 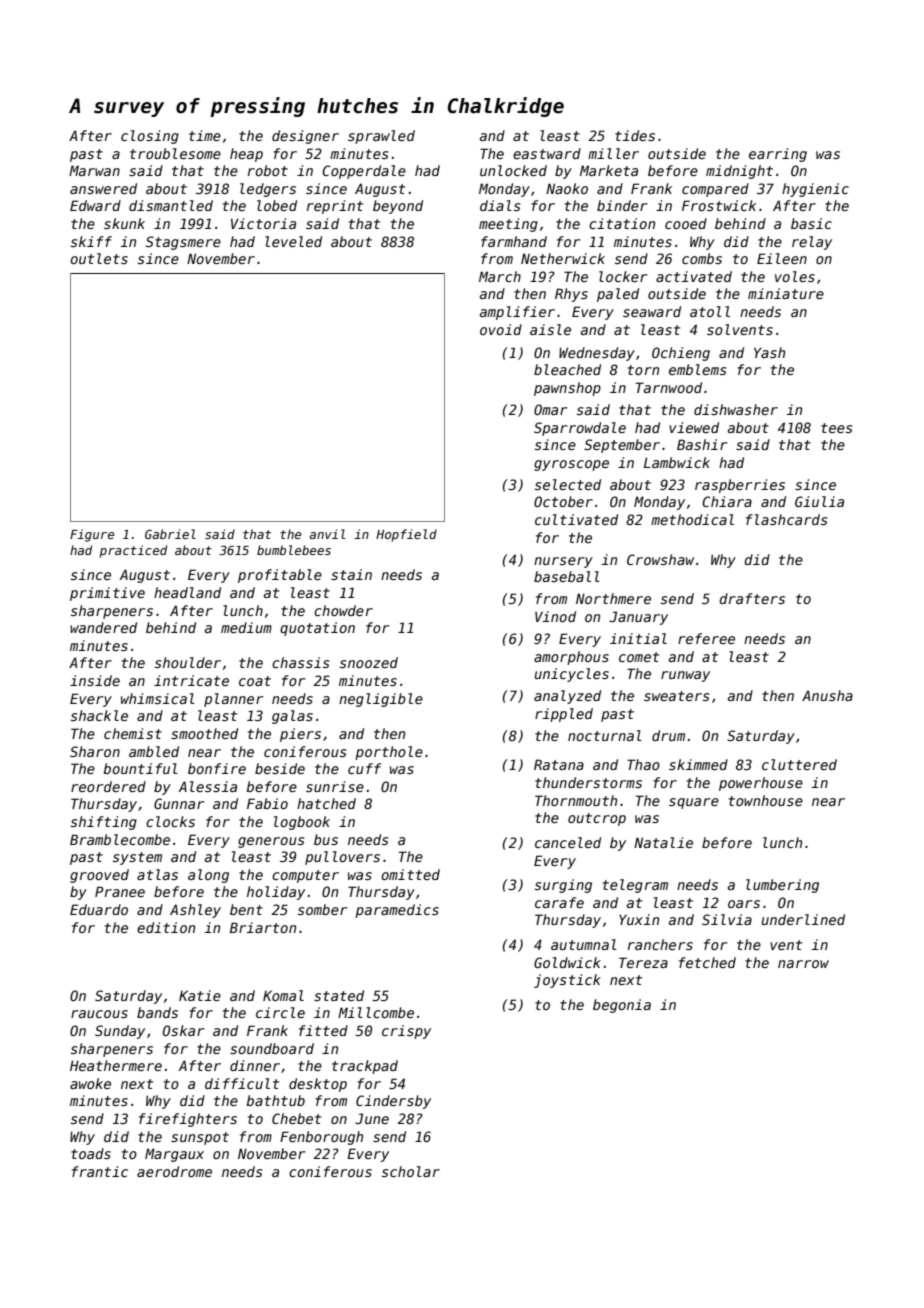 What do you see at coordinates (710, 311) in the screenshot?
I see `atoll` at bounding box center [710, 311].
